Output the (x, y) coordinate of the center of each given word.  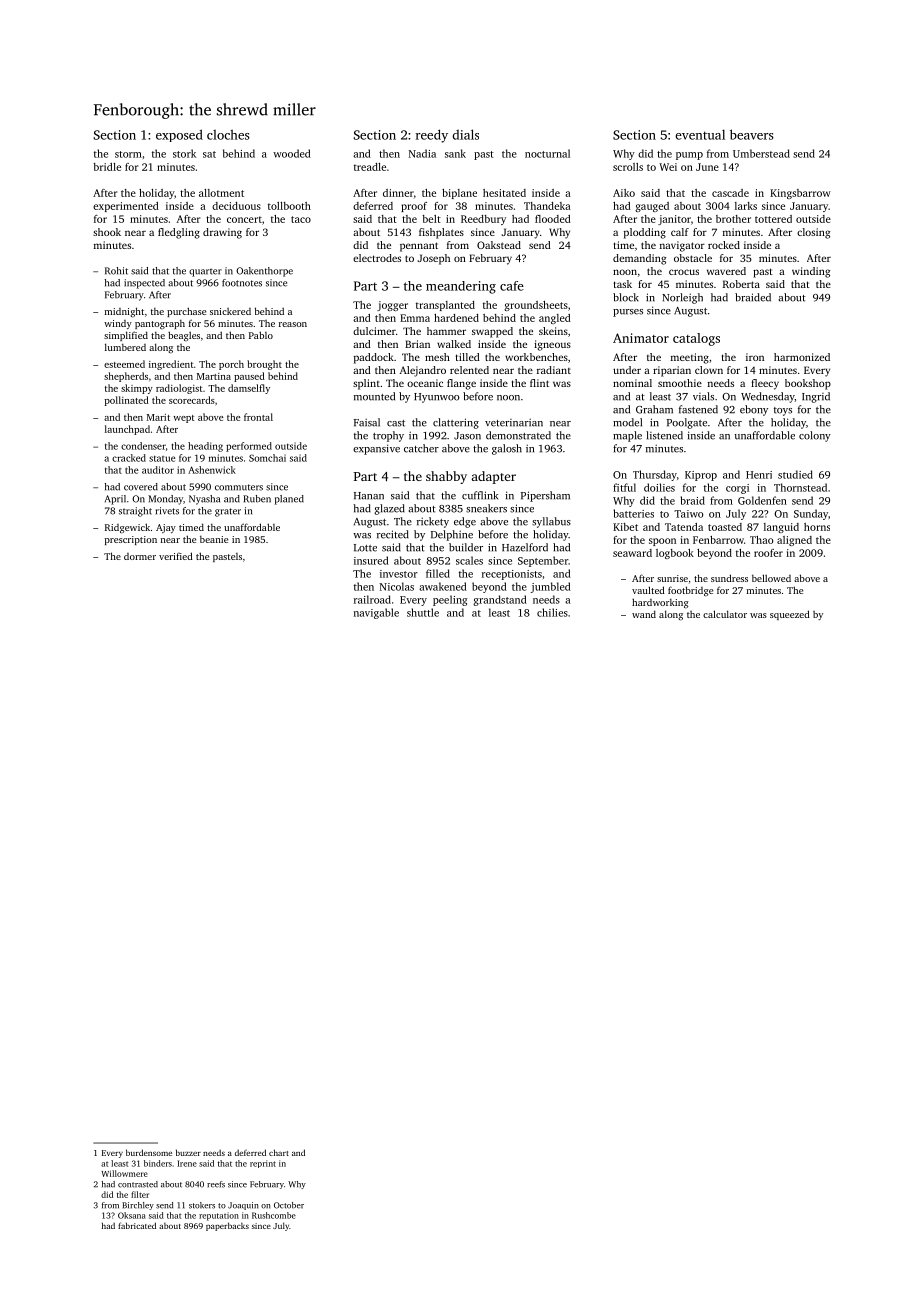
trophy (388, 436)
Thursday (655, 475)
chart (279, 1152)
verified (176, 556)
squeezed (790, 615)
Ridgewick (127, 528)
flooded (553, 219)
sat (209, 154)
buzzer (188, 1152)
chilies (552, 612)
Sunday (811, 514)
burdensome (149, 1152)
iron (755, 357)
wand (644, 614)
